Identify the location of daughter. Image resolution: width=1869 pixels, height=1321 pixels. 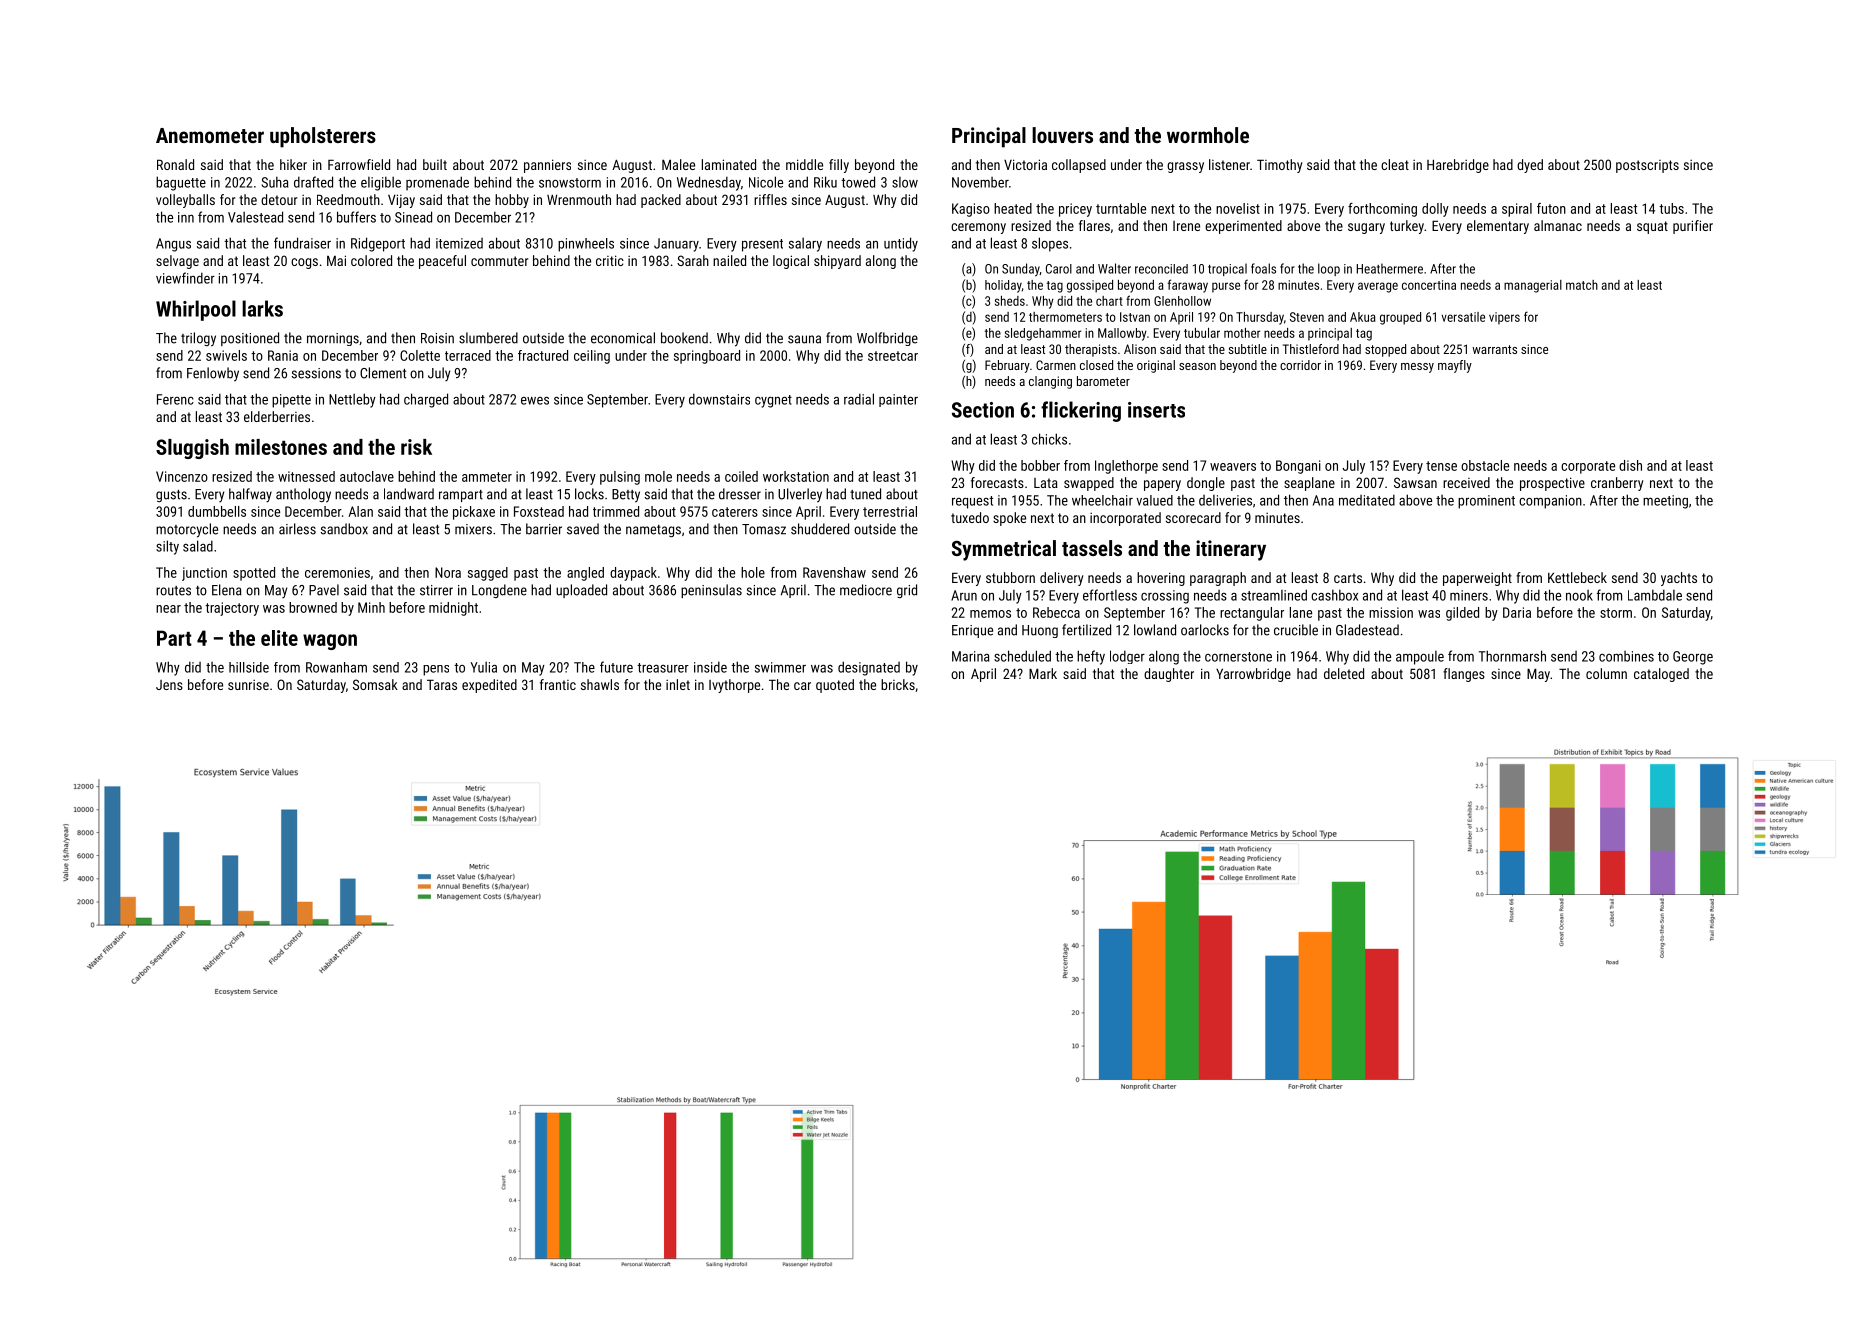
(1169, 675).
